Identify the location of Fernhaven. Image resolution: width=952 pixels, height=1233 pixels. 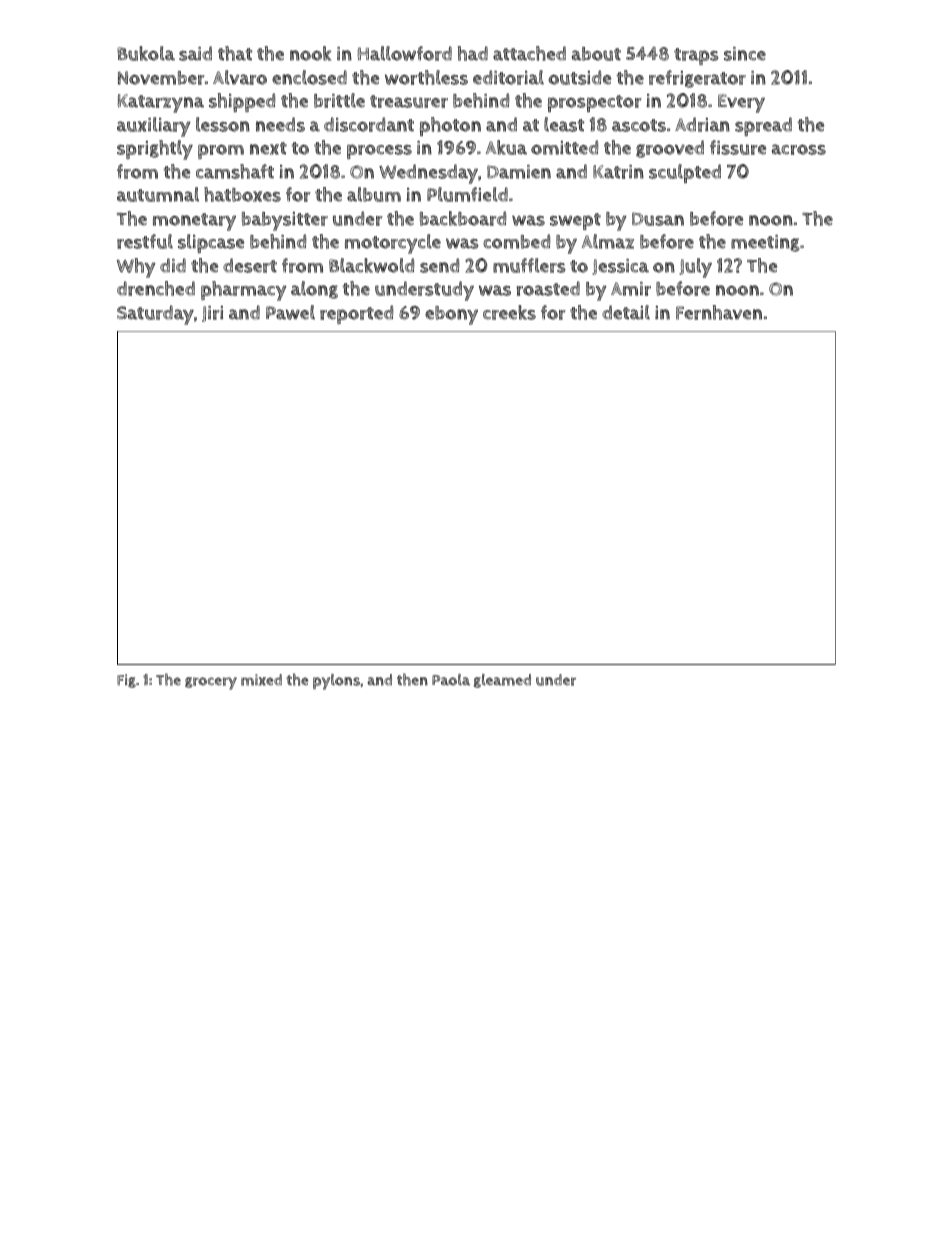
(719, 312).
